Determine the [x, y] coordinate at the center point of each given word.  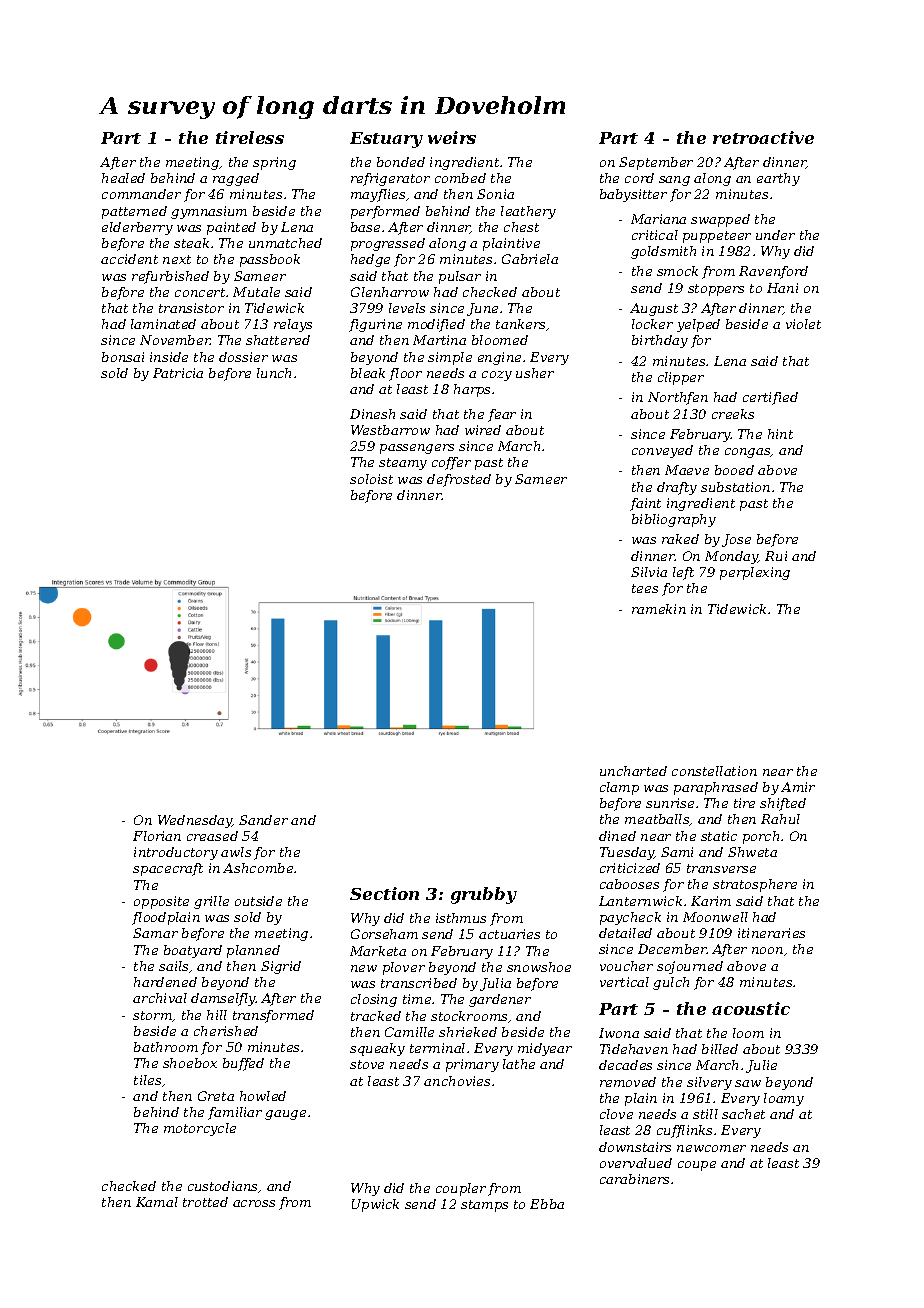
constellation [714, 771]
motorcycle [200, 1129]
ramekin [659, 609]
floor [405, 374]
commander [141, 194]
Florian [157, 836]
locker [652, 324]
